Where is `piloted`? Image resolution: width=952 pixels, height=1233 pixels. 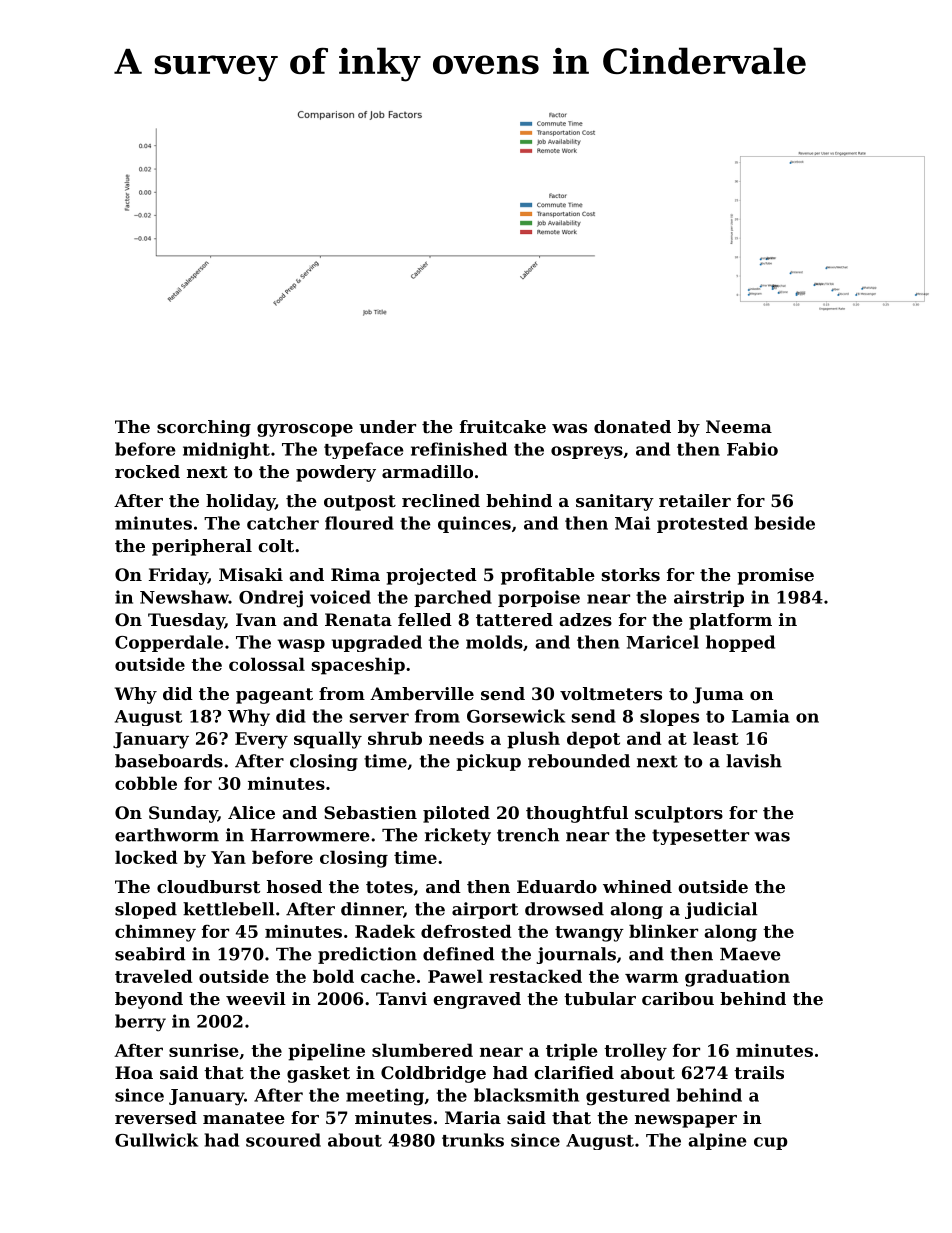 piloted is located at coordinates (456, 814).
